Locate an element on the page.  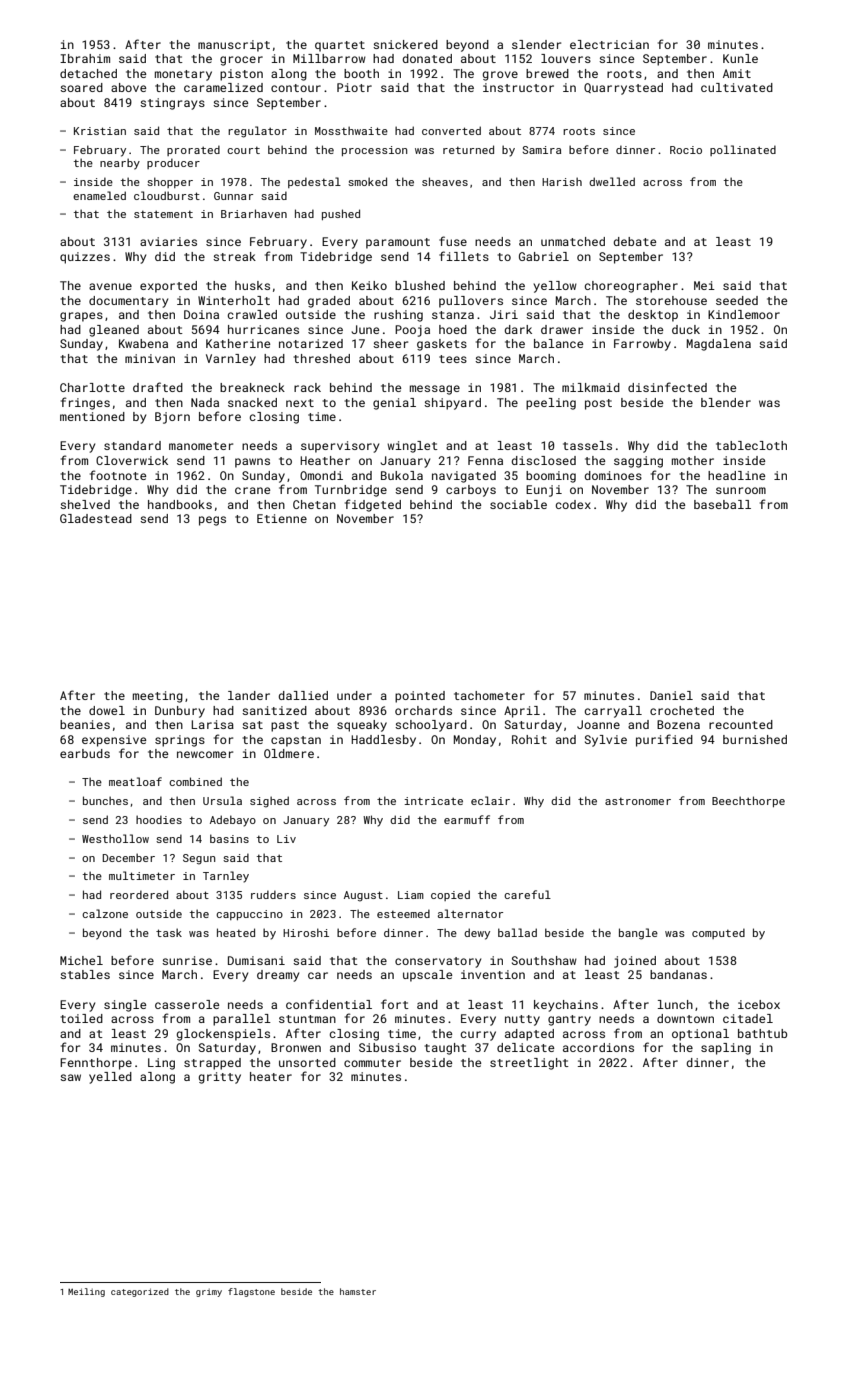
Ibrahim is located at coordinates (85, 58).
